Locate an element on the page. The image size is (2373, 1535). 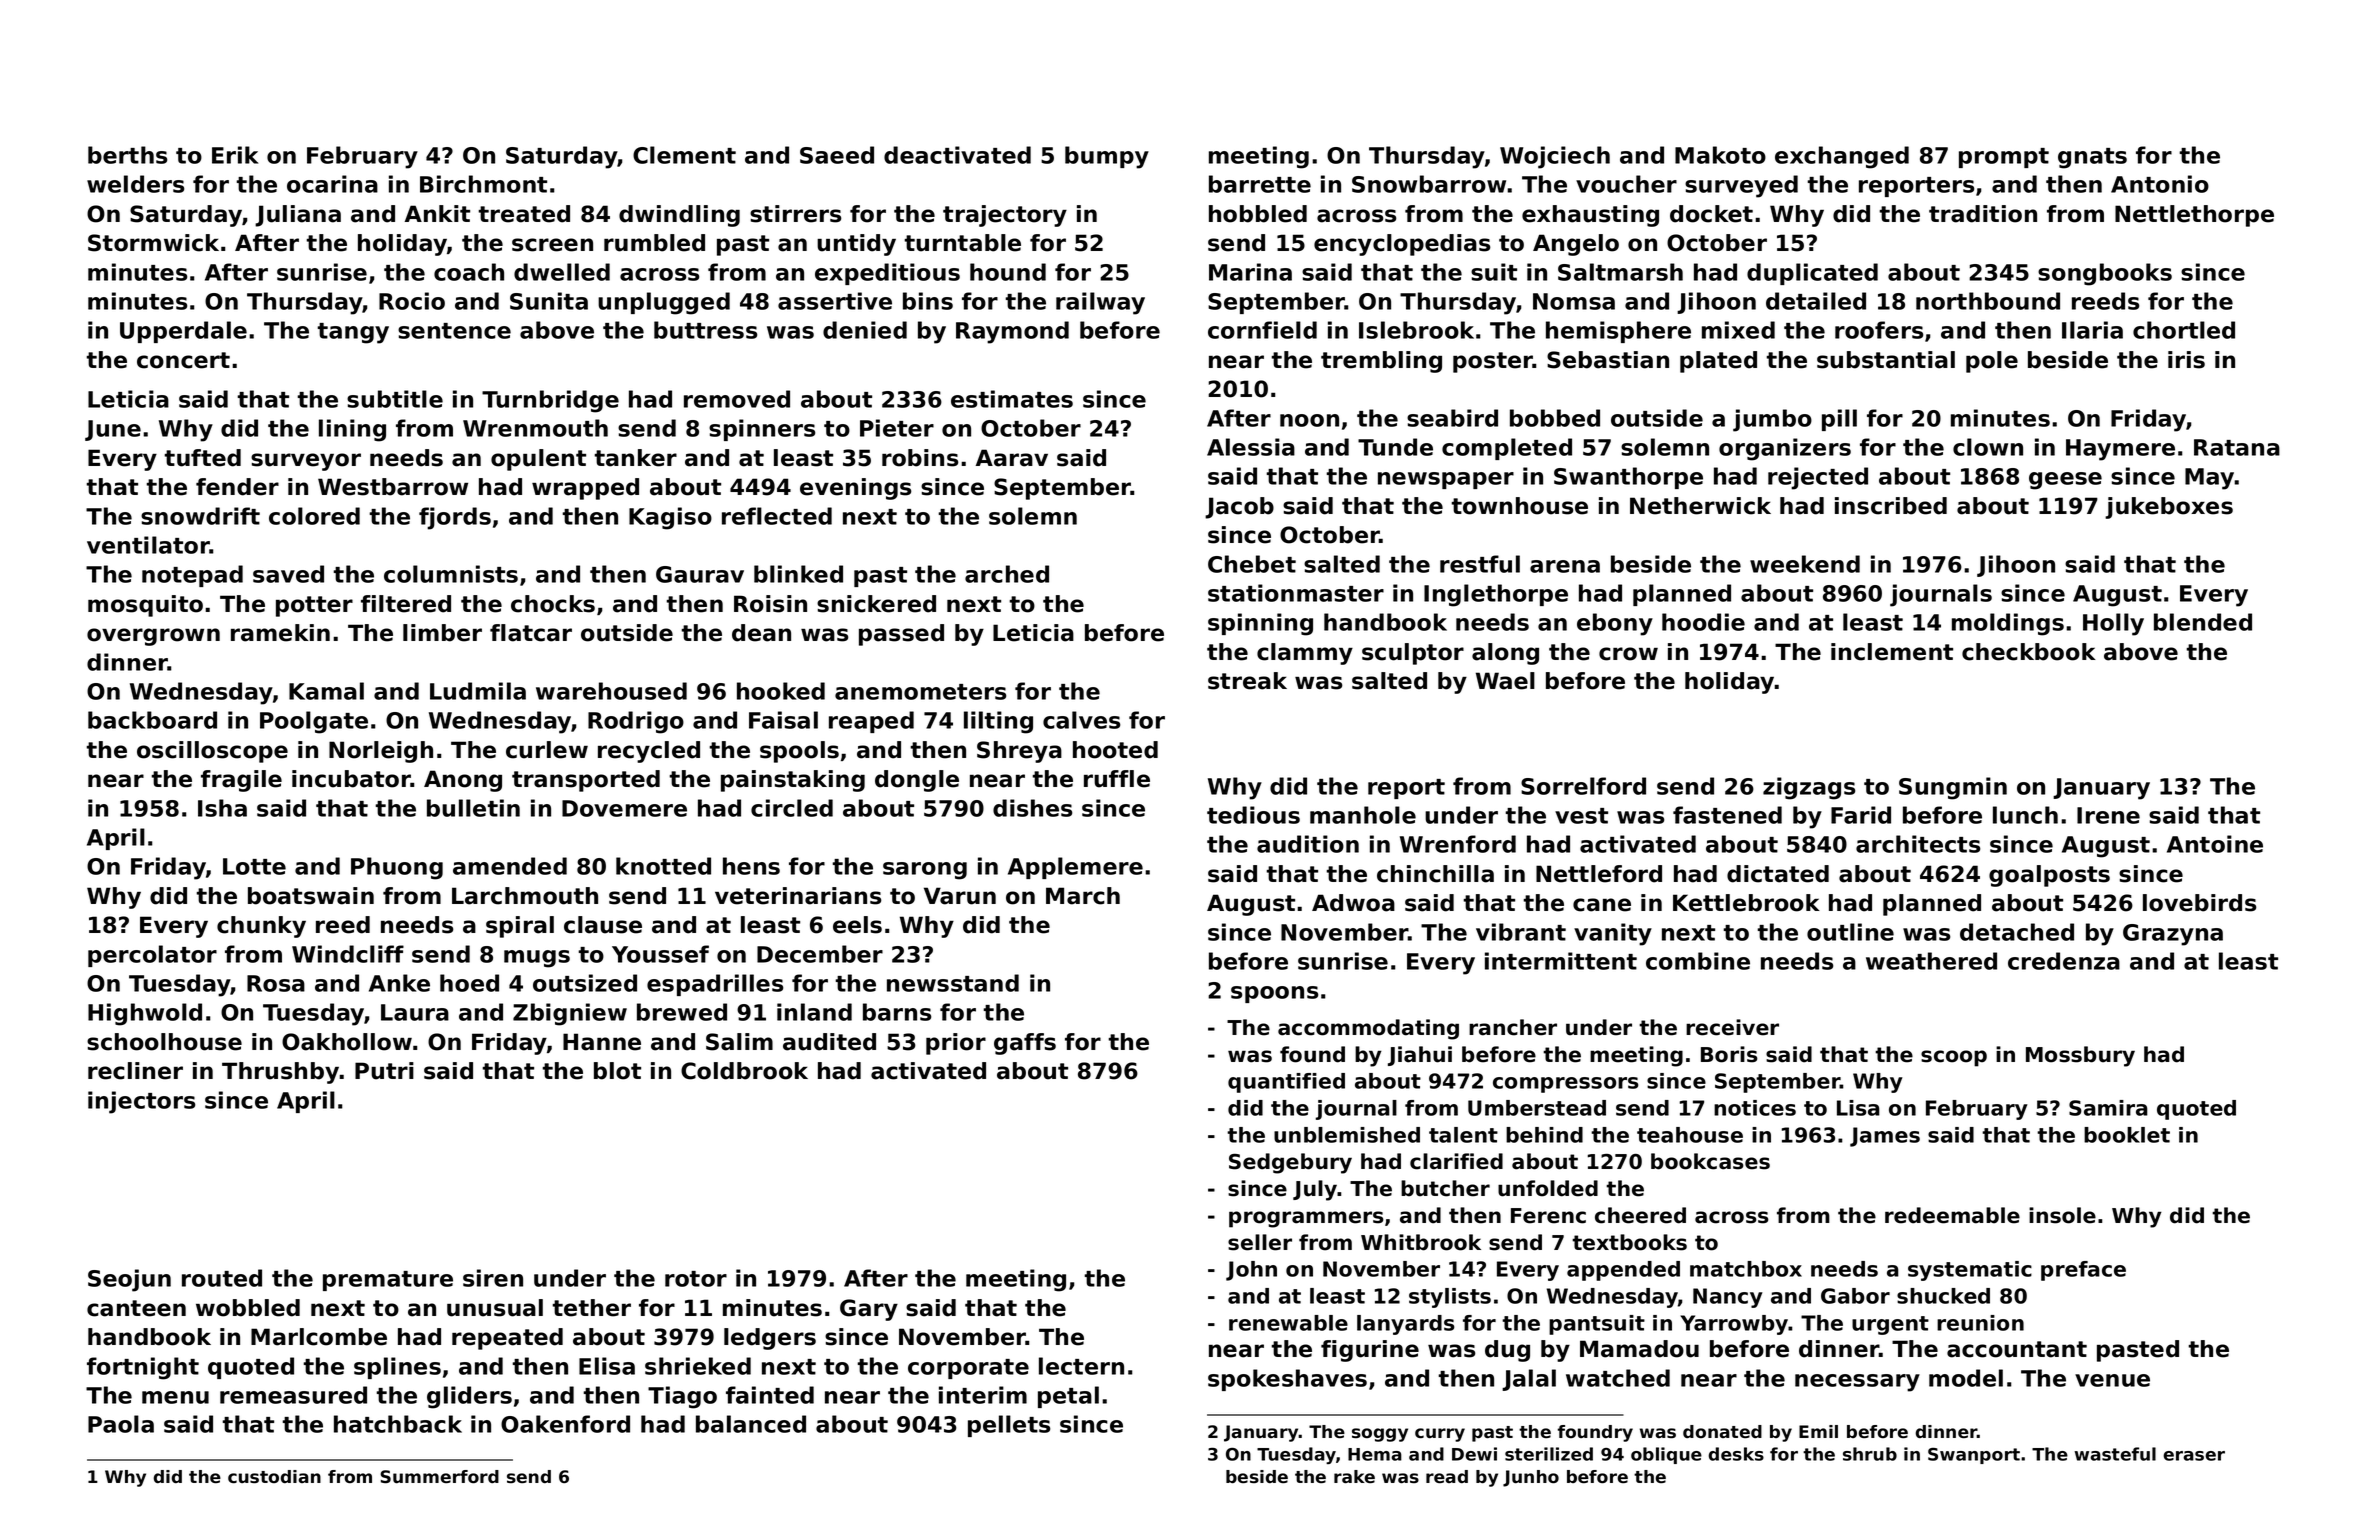
Samira is located at coordinates (2108, 1108).
